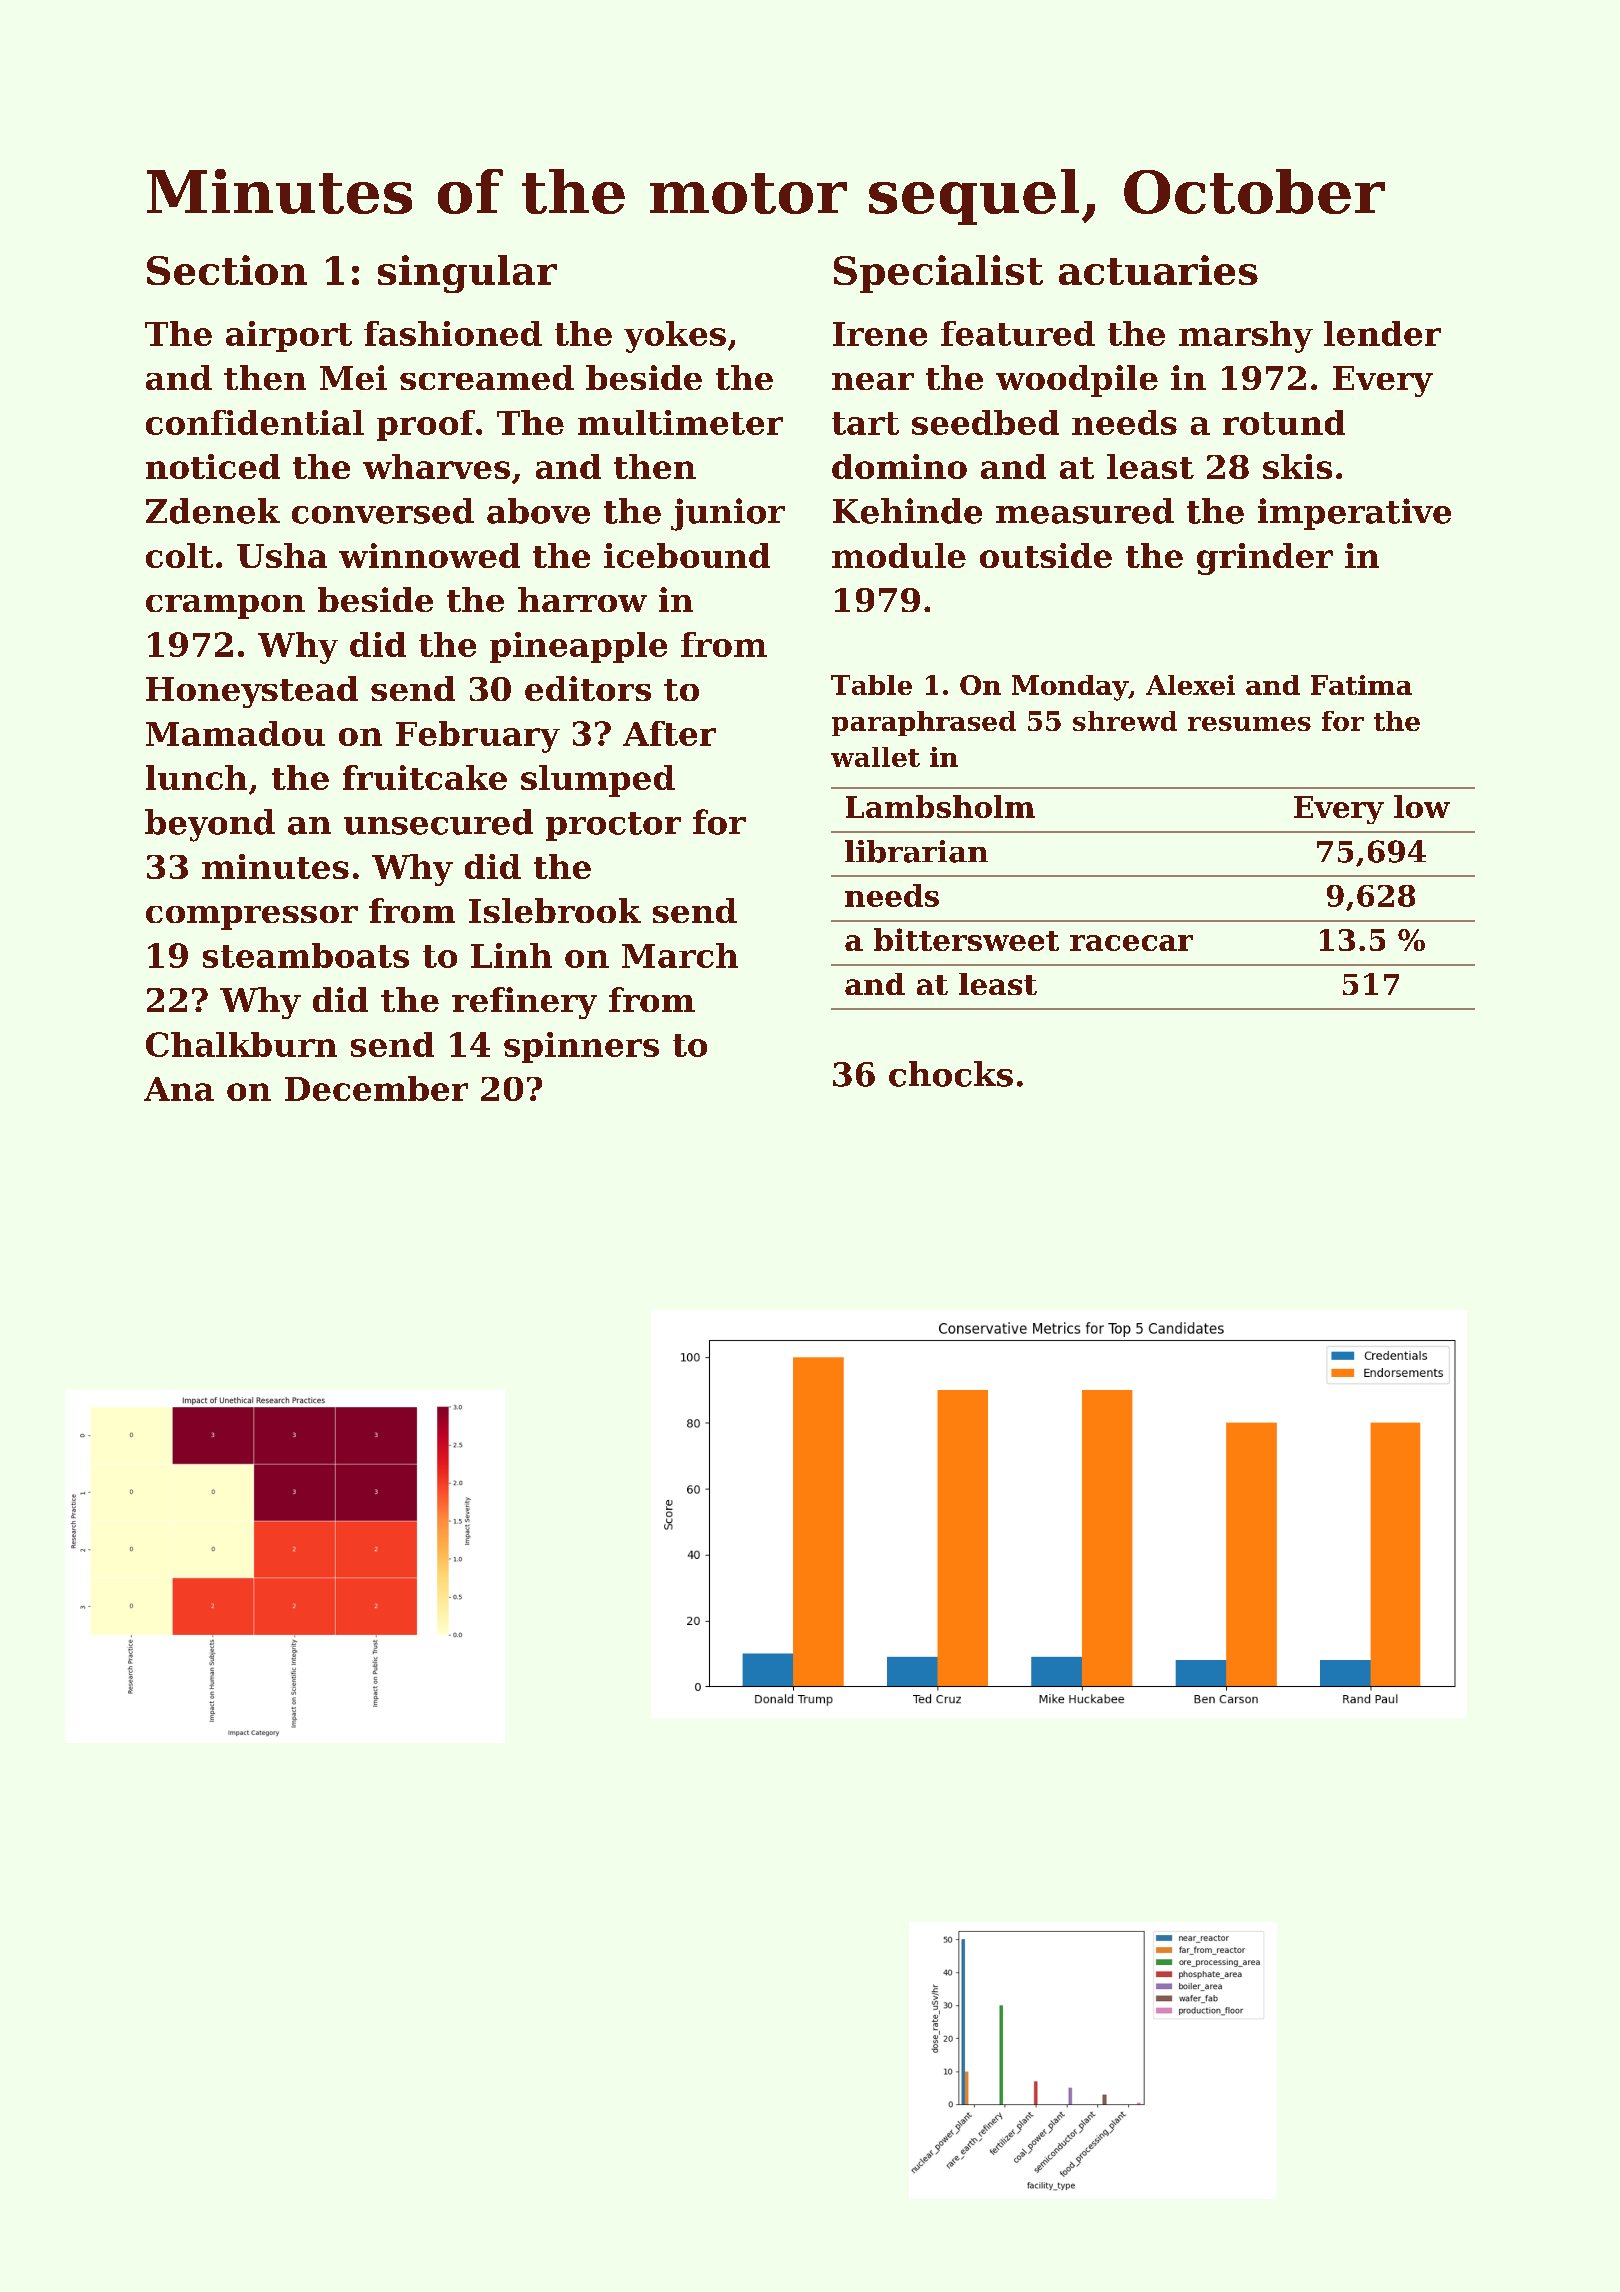  I want to click on grinder, so click(1265, 559).
